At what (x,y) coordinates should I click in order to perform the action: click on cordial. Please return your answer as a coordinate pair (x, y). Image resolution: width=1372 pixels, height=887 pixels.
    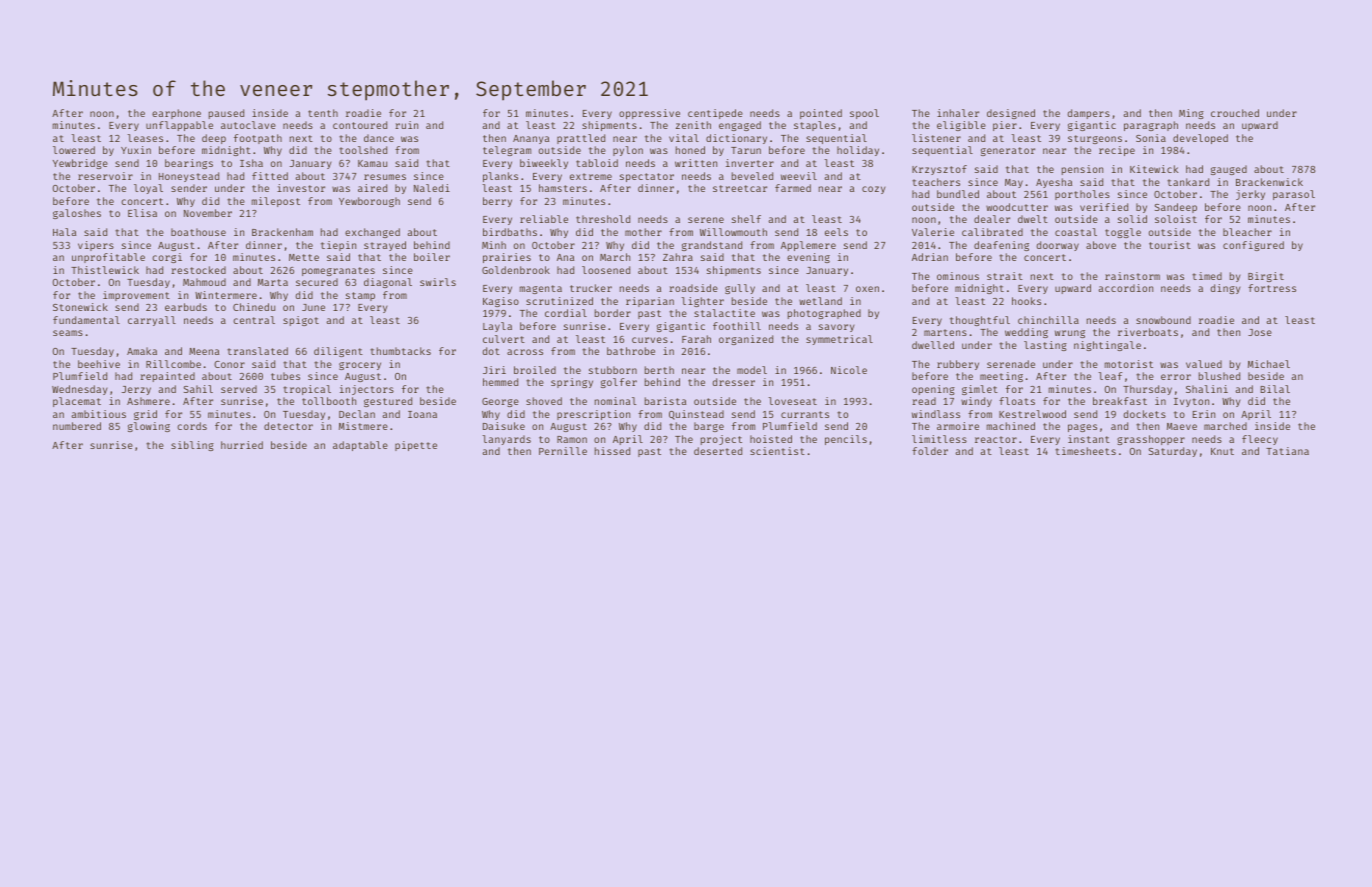
    Looking at the image, I should click on (566, 313).
